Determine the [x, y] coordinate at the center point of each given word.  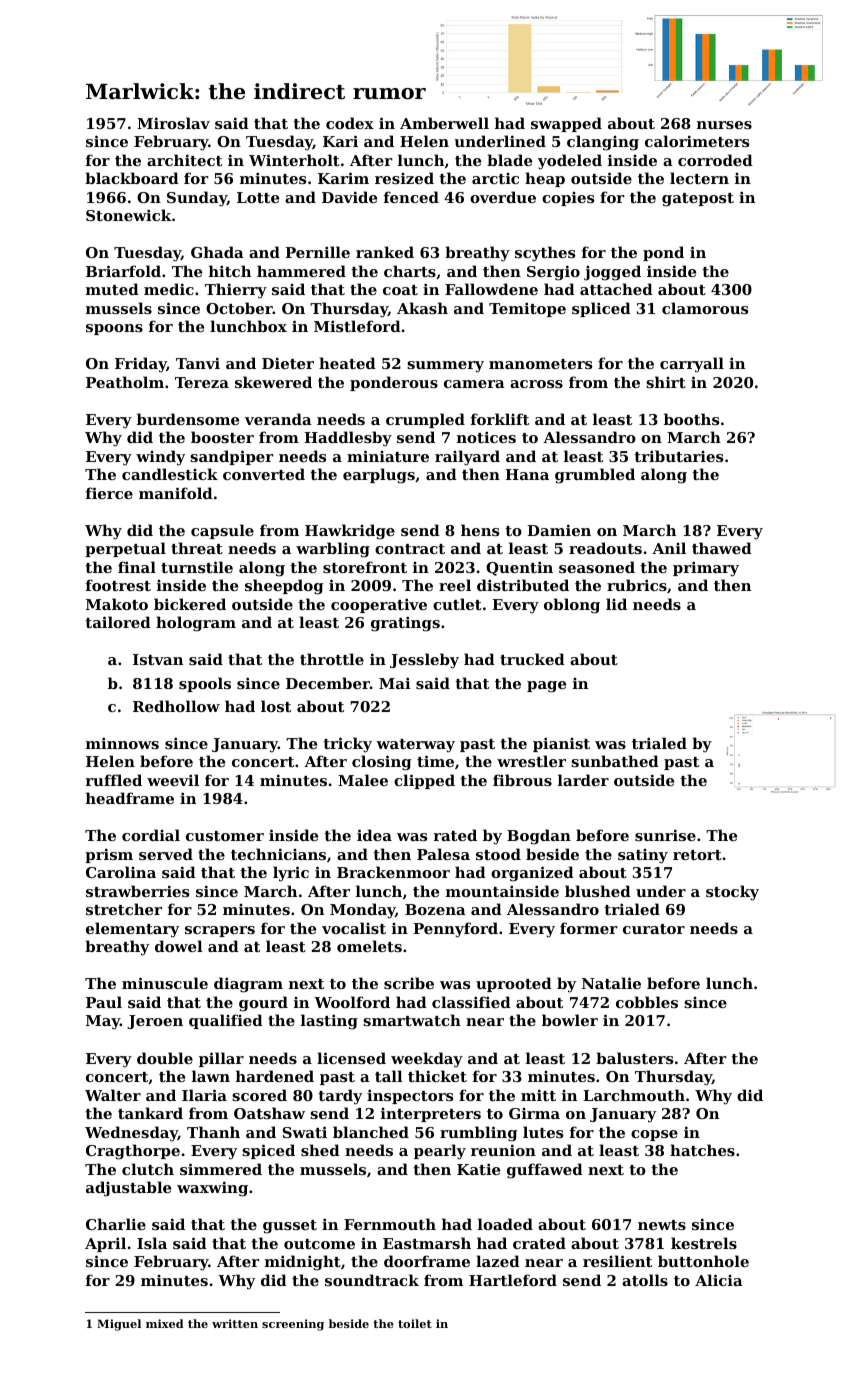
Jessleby [424, 661]
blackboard [132, 178]
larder [583, 780]
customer [225, 836]
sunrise [665, 835]
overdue [503, 197]
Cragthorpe [133, 1152]
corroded [715, 160]
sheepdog [284, 587]
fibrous [522, 780]
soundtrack [372, 1280]
